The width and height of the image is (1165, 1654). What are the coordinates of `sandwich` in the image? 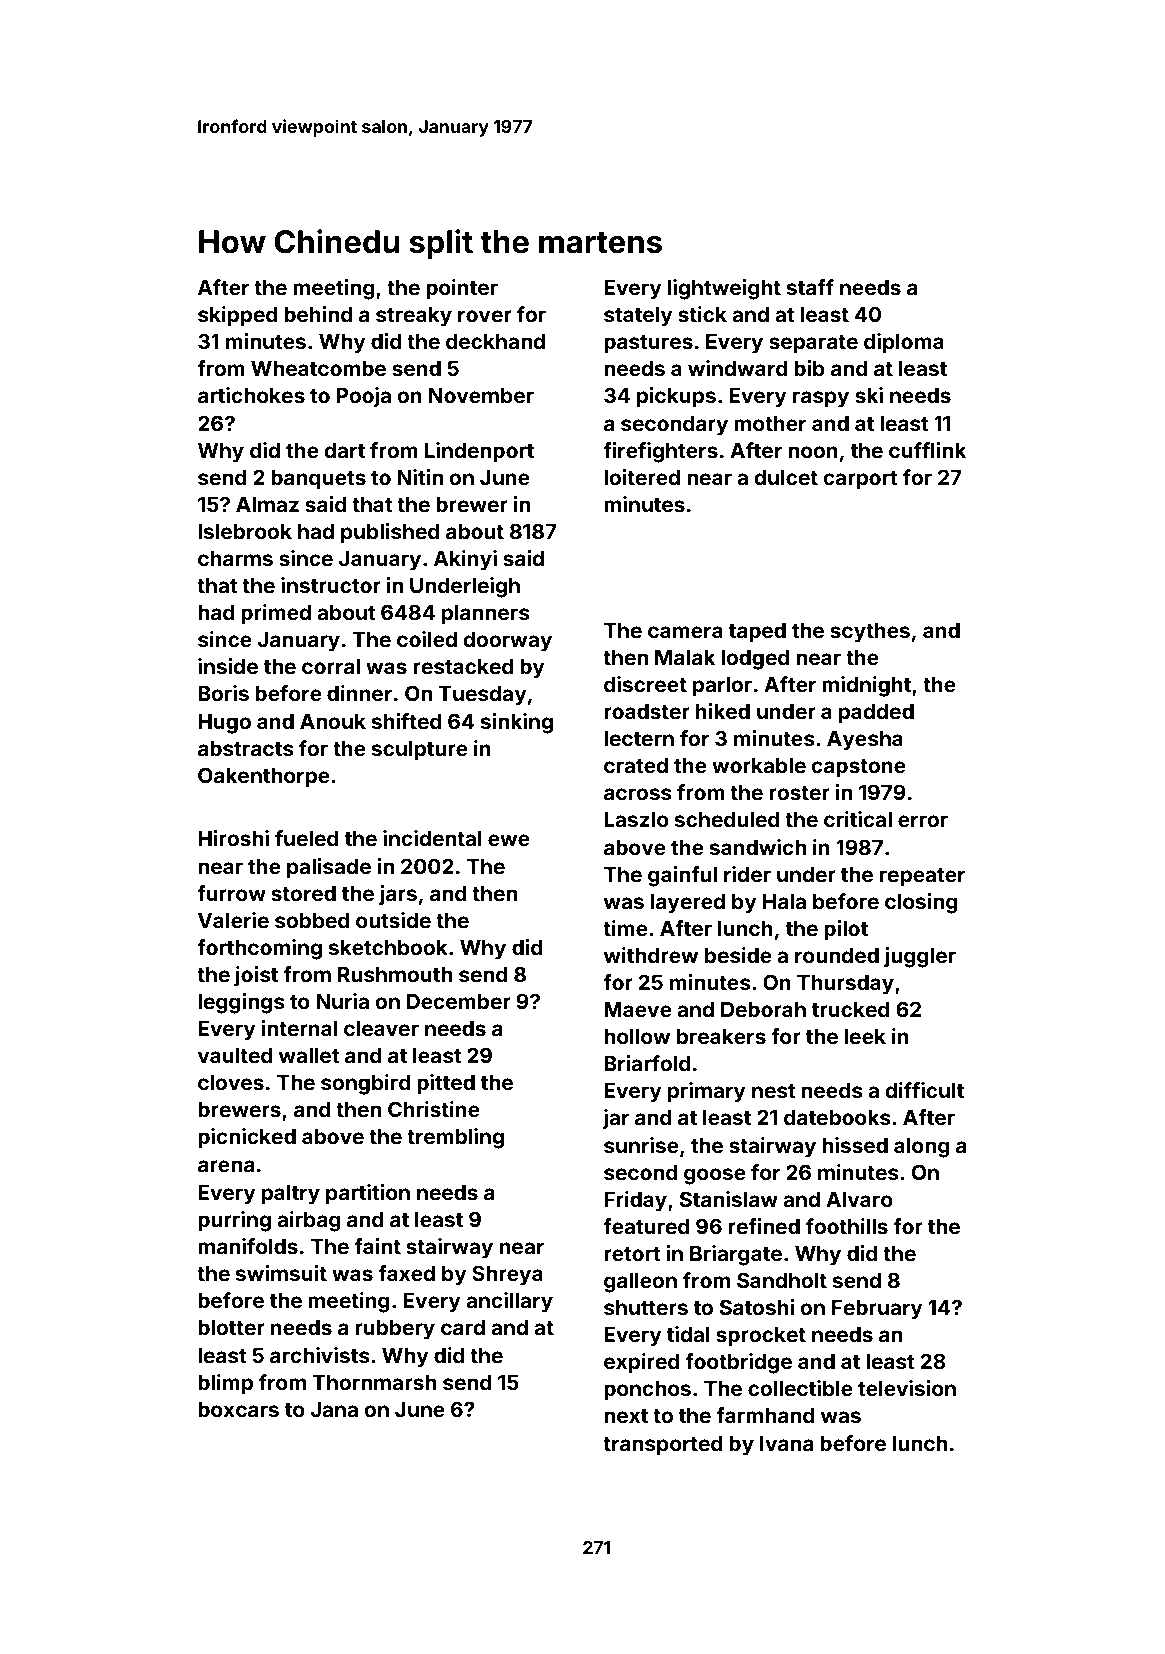 It's located at (758, 847).
